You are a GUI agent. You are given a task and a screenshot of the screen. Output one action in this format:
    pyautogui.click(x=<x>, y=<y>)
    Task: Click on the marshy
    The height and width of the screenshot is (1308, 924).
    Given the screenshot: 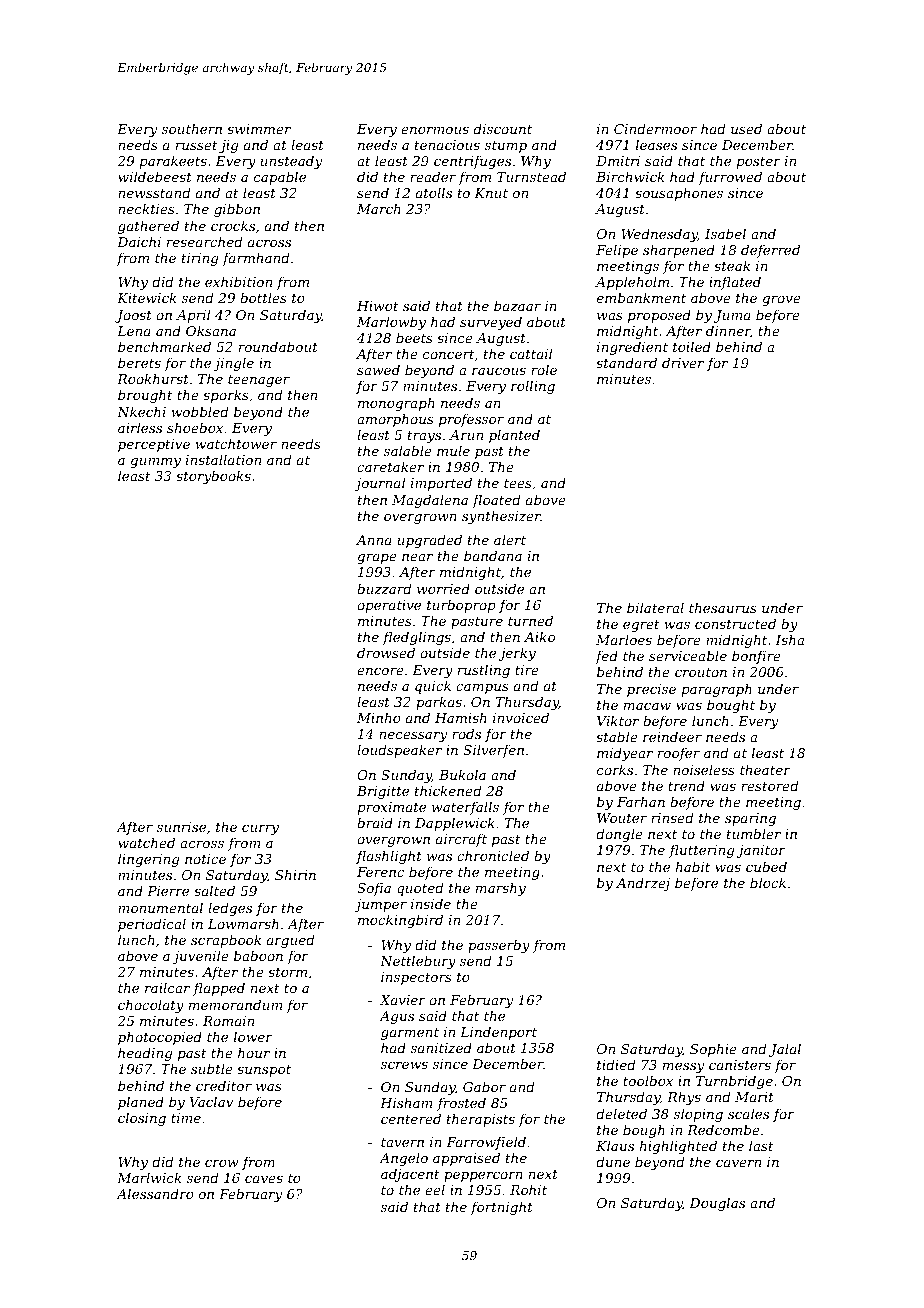 What is the action you would take?
    pyautogui.click(x=501, y=889)
